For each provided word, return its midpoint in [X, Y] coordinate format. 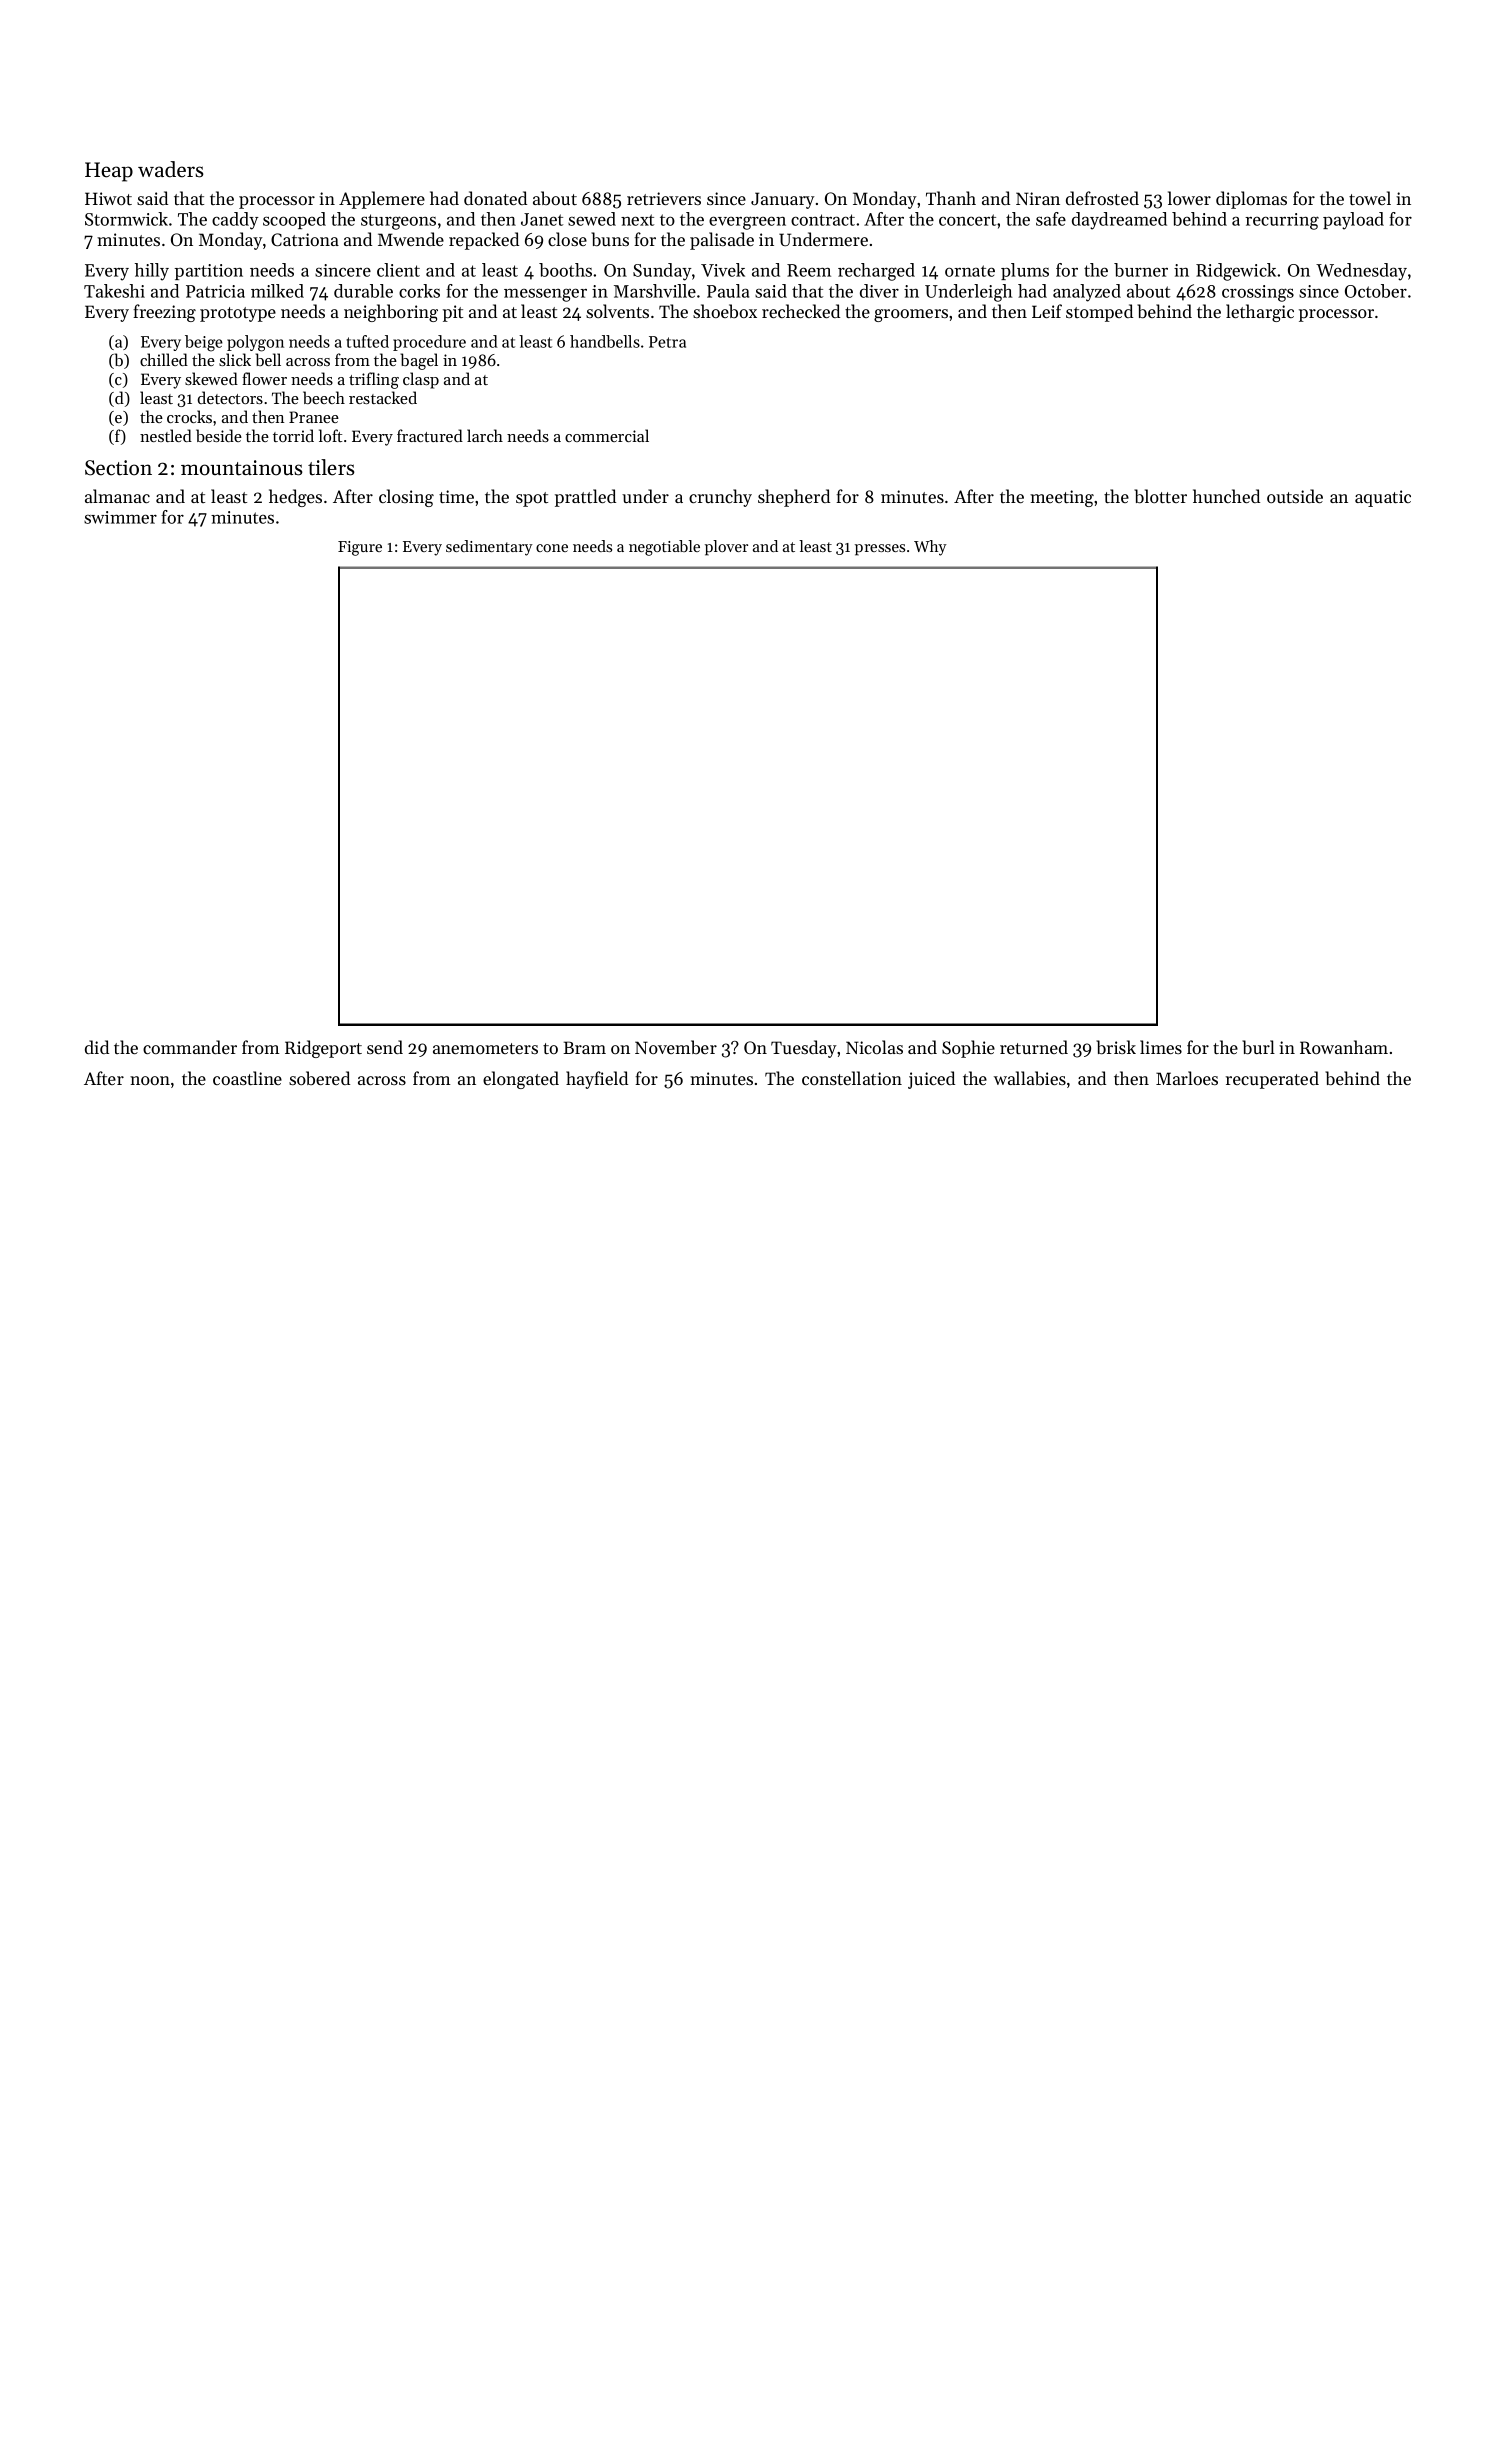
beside [219, 435]
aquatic [1383, 498]
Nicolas [874, 1047]
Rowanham [1344, 1047]
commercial [607, 435]
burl [1258, 1047]
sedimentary [489, 548]
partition [209, 272]
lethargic [1260, 313]
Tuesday [804, 1049]
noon [150, 1080]
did [97, 1047]
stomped [1099, 313]
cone [552, 548]
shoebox [725, 311]
